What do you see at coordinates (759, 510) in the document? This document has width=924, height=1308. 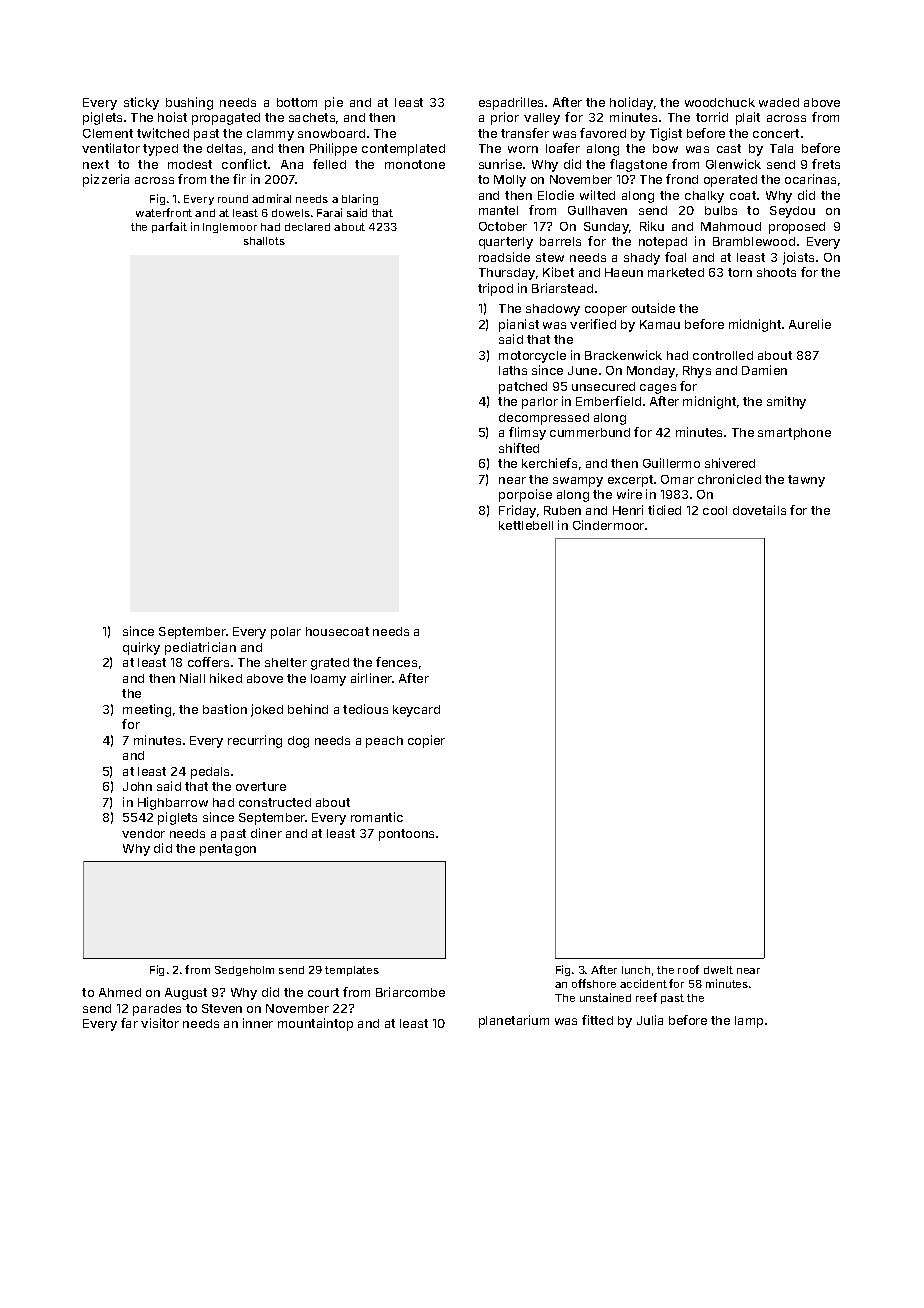 I see `dovetails` at bounding box center [759, 510].
